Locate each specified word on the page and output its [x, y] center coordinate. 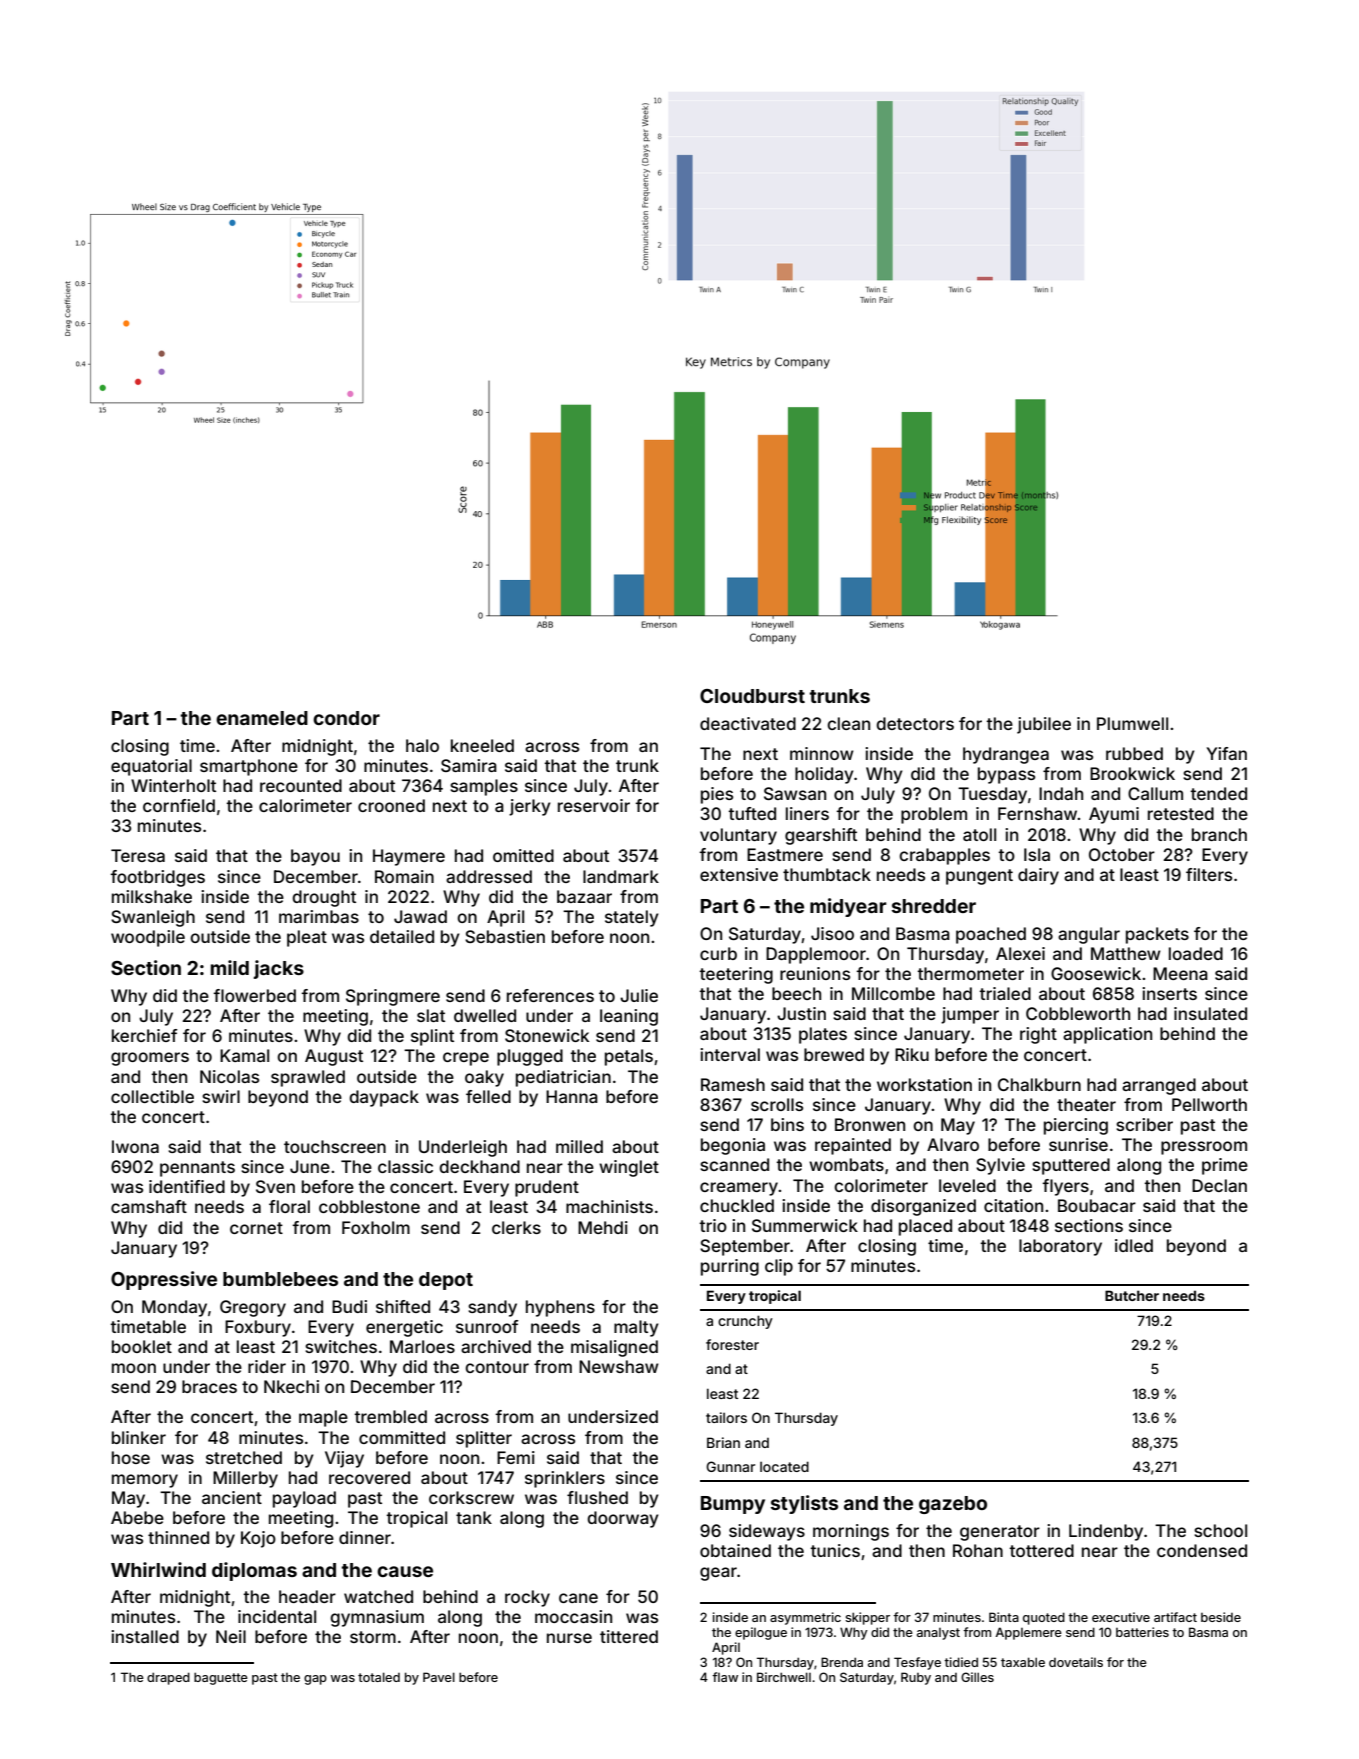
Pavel [439, 1677]
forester [732, 1344]
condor [346, 718]
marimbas [319, 916]
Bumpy [733, 1505]
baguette [221, 1678]
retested [1181, 813]
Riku [912, 1054]
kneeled [482, 745]
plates [823, 1035]
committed [402, 1437]
